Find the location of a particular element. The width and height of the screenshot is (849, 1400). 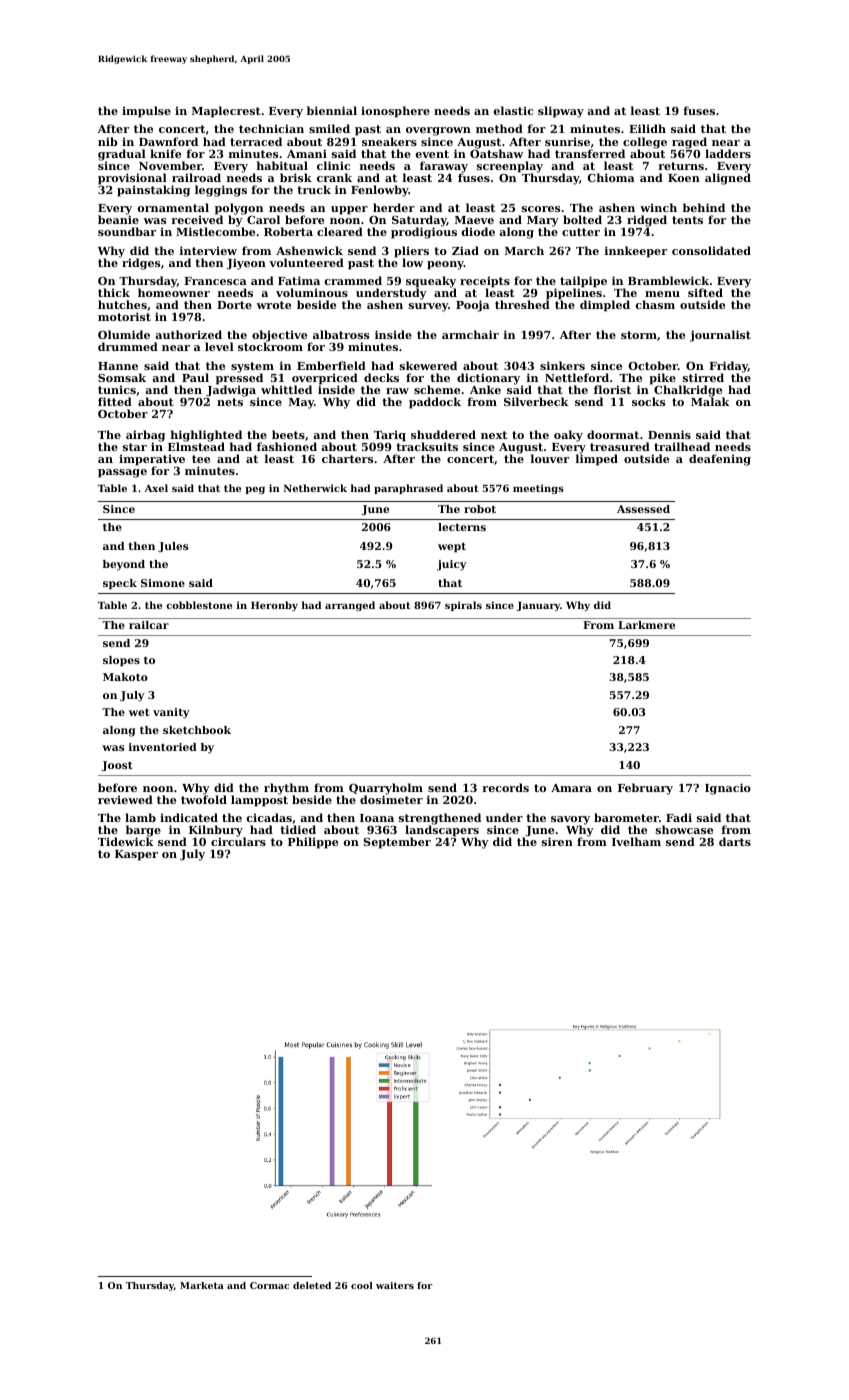

waiters is located at coordinates (395, 1285).
